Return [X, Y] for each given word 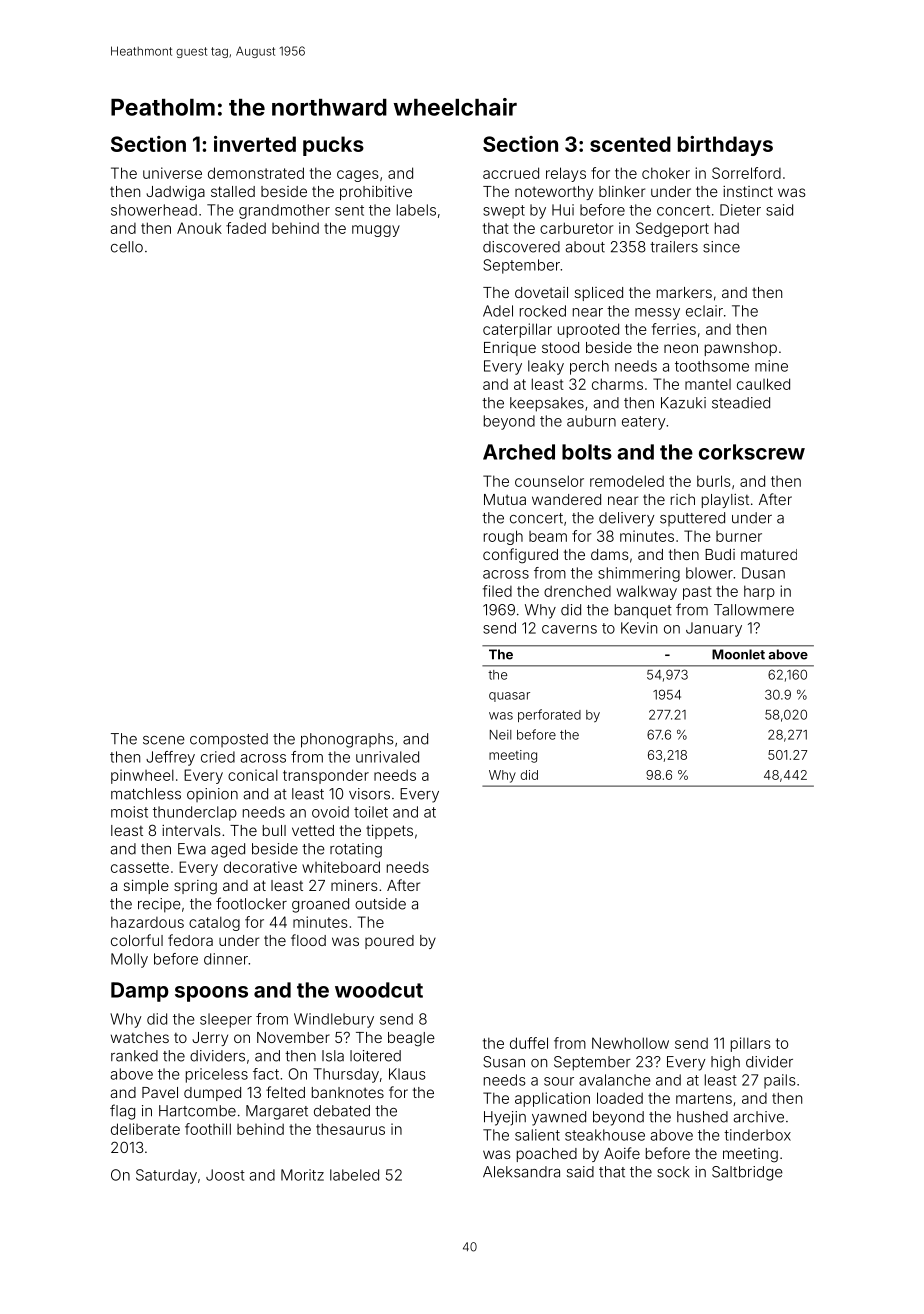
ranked [134, 1056]
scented [630, 144]
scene [164, 740]
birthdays [725, 146]
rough [503, 537]
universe [172, 173]
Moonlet [738, 654]
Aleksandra [521, 1172]
